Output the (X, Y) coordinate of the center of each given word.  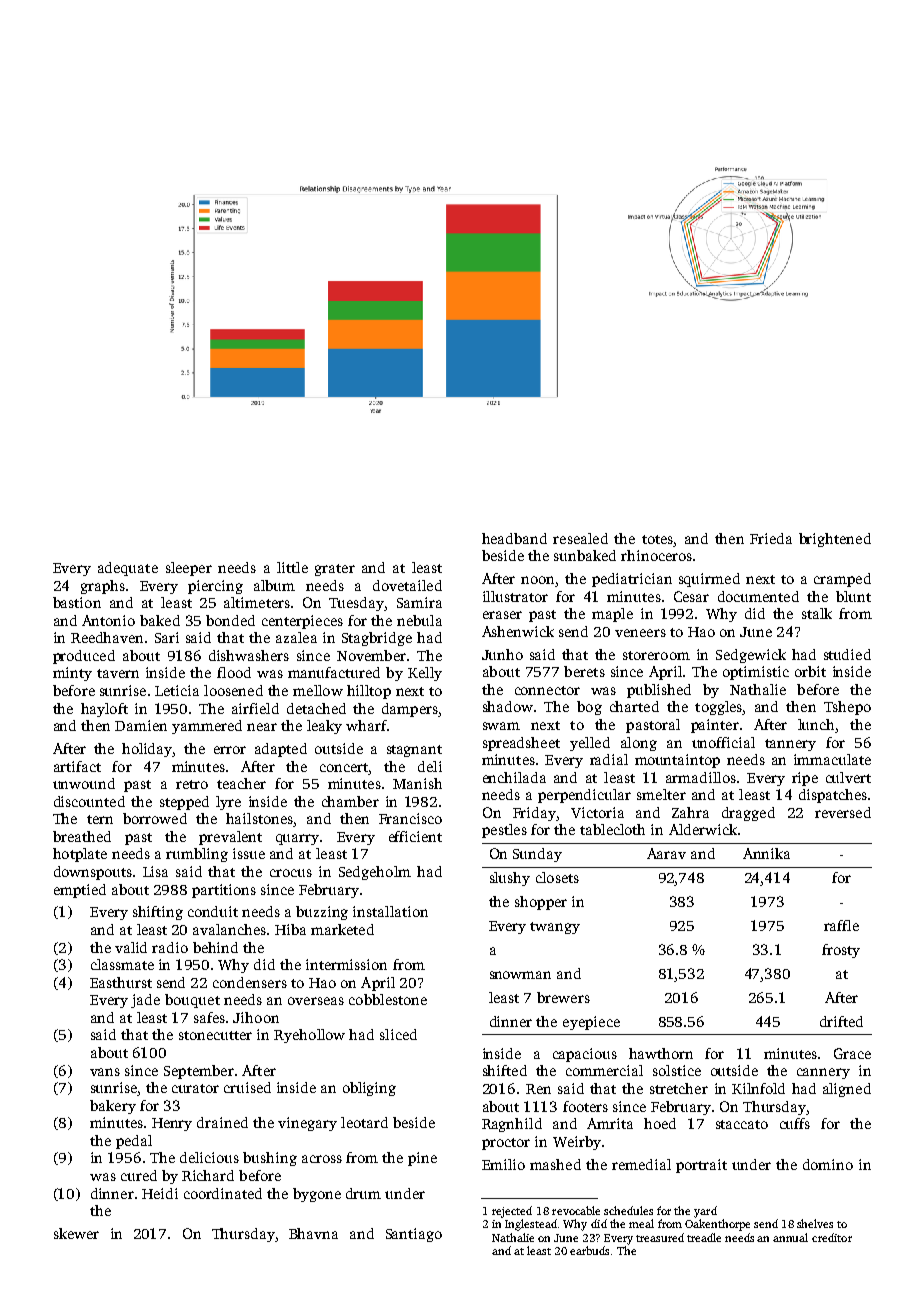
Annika (766, 853)
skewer (76, 1233)
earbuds (589, 1250)
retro (192, 784)
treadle (704, 1237)
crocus (291, 873)
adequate (128, 569)
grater (335, 570)
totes (657, 539)
